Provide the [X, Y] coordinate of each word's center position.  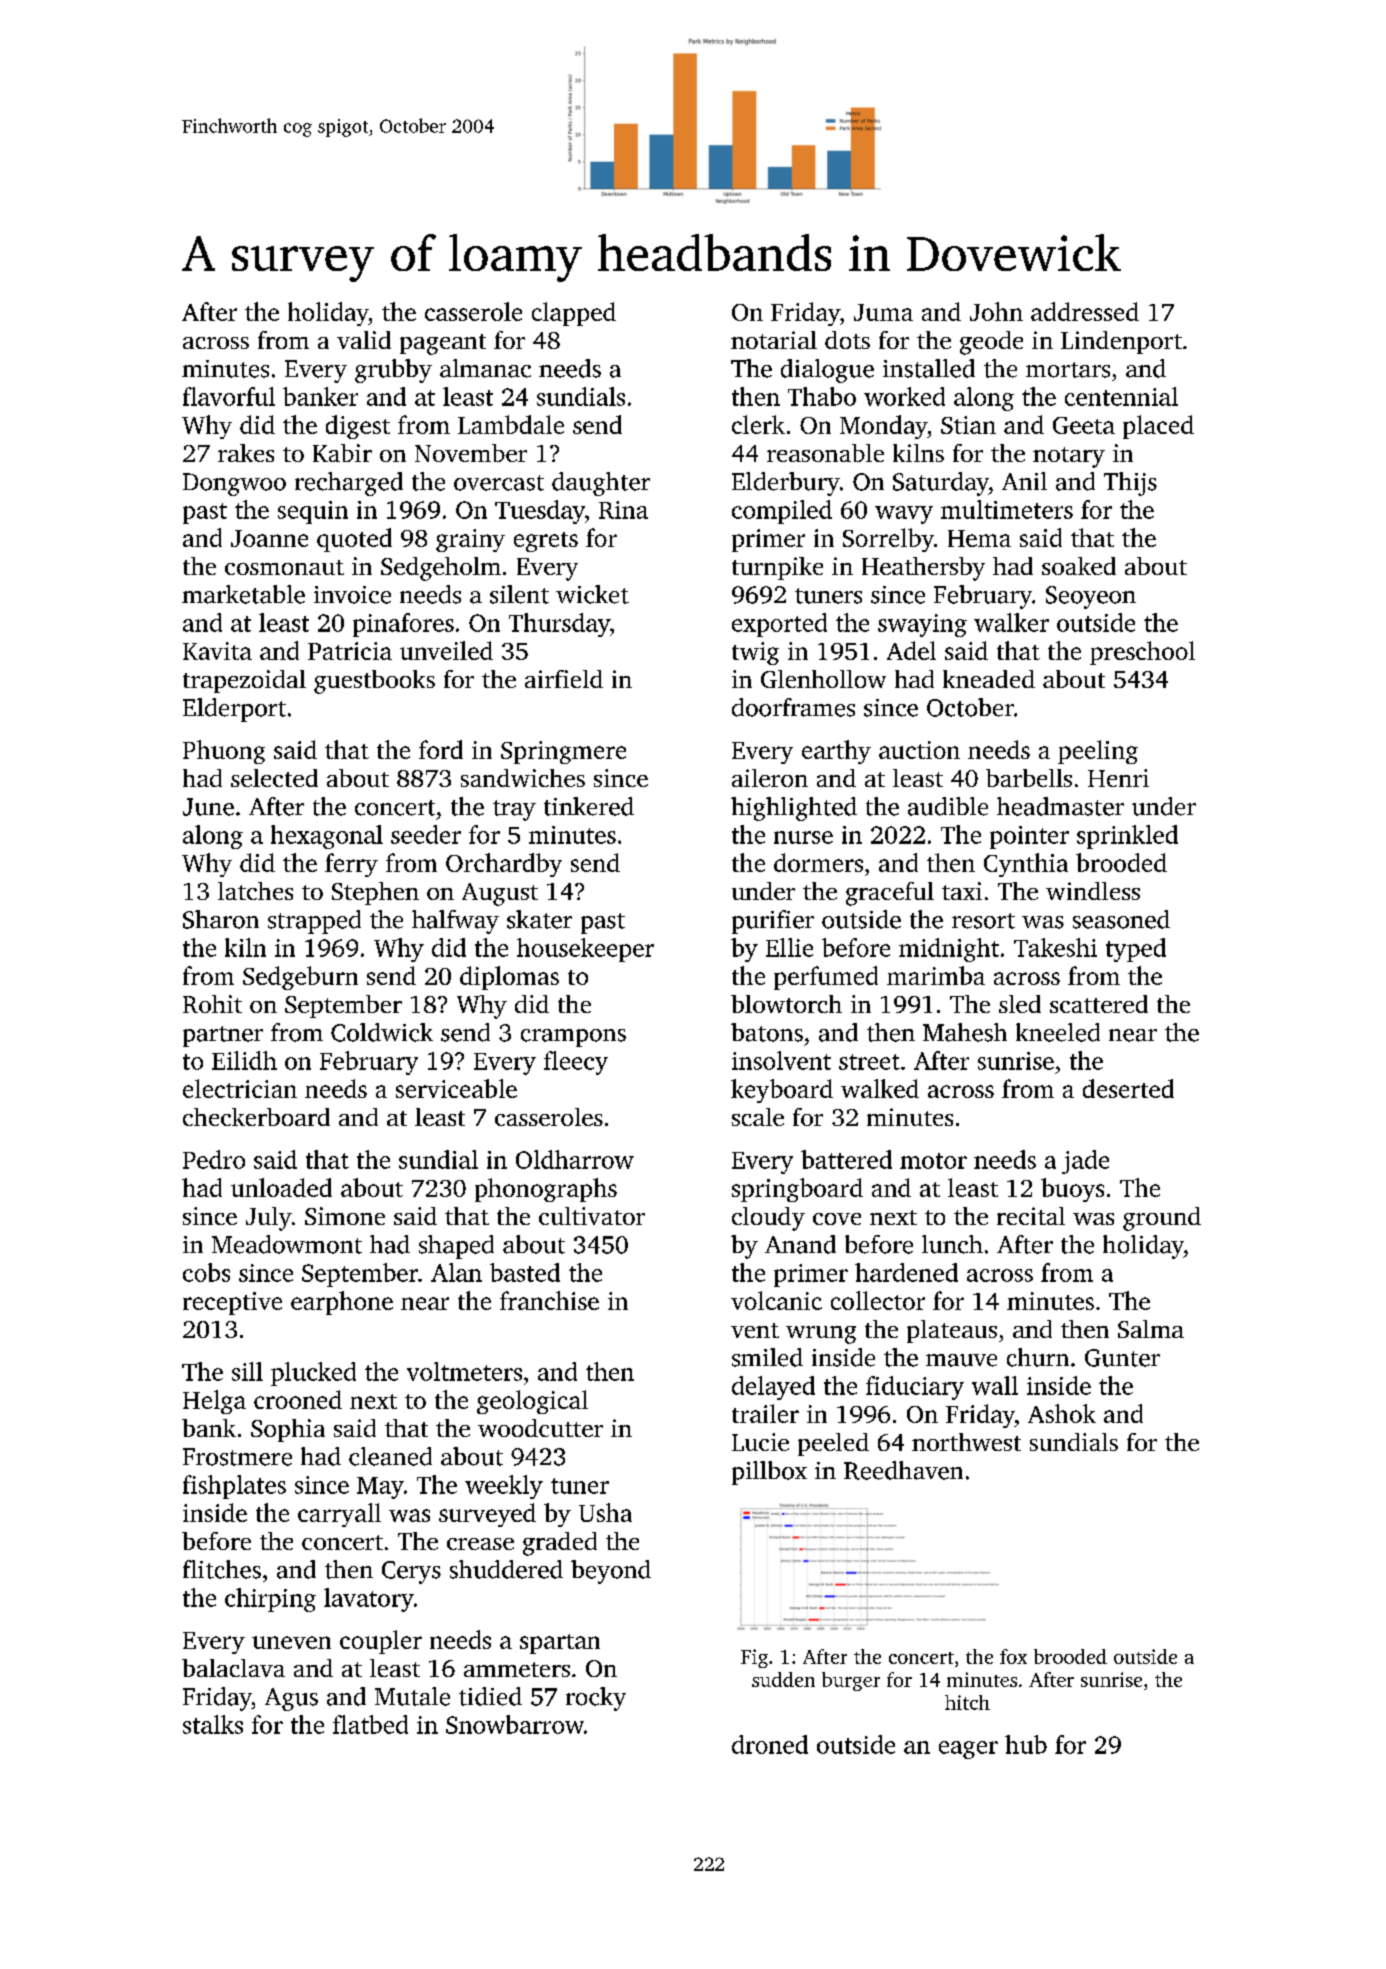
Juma [883, 312]
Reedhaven [903, 1470]
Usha [605, 1512]
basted [525, 1272]
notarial [774, 340]
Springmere [563, 752]
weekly [504, 1487]
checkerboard [256, 1117]
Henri [1118, 778]
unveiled [446, 650]
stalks [213, 1724]
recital [1031, 1216]
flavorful [229, 396]
